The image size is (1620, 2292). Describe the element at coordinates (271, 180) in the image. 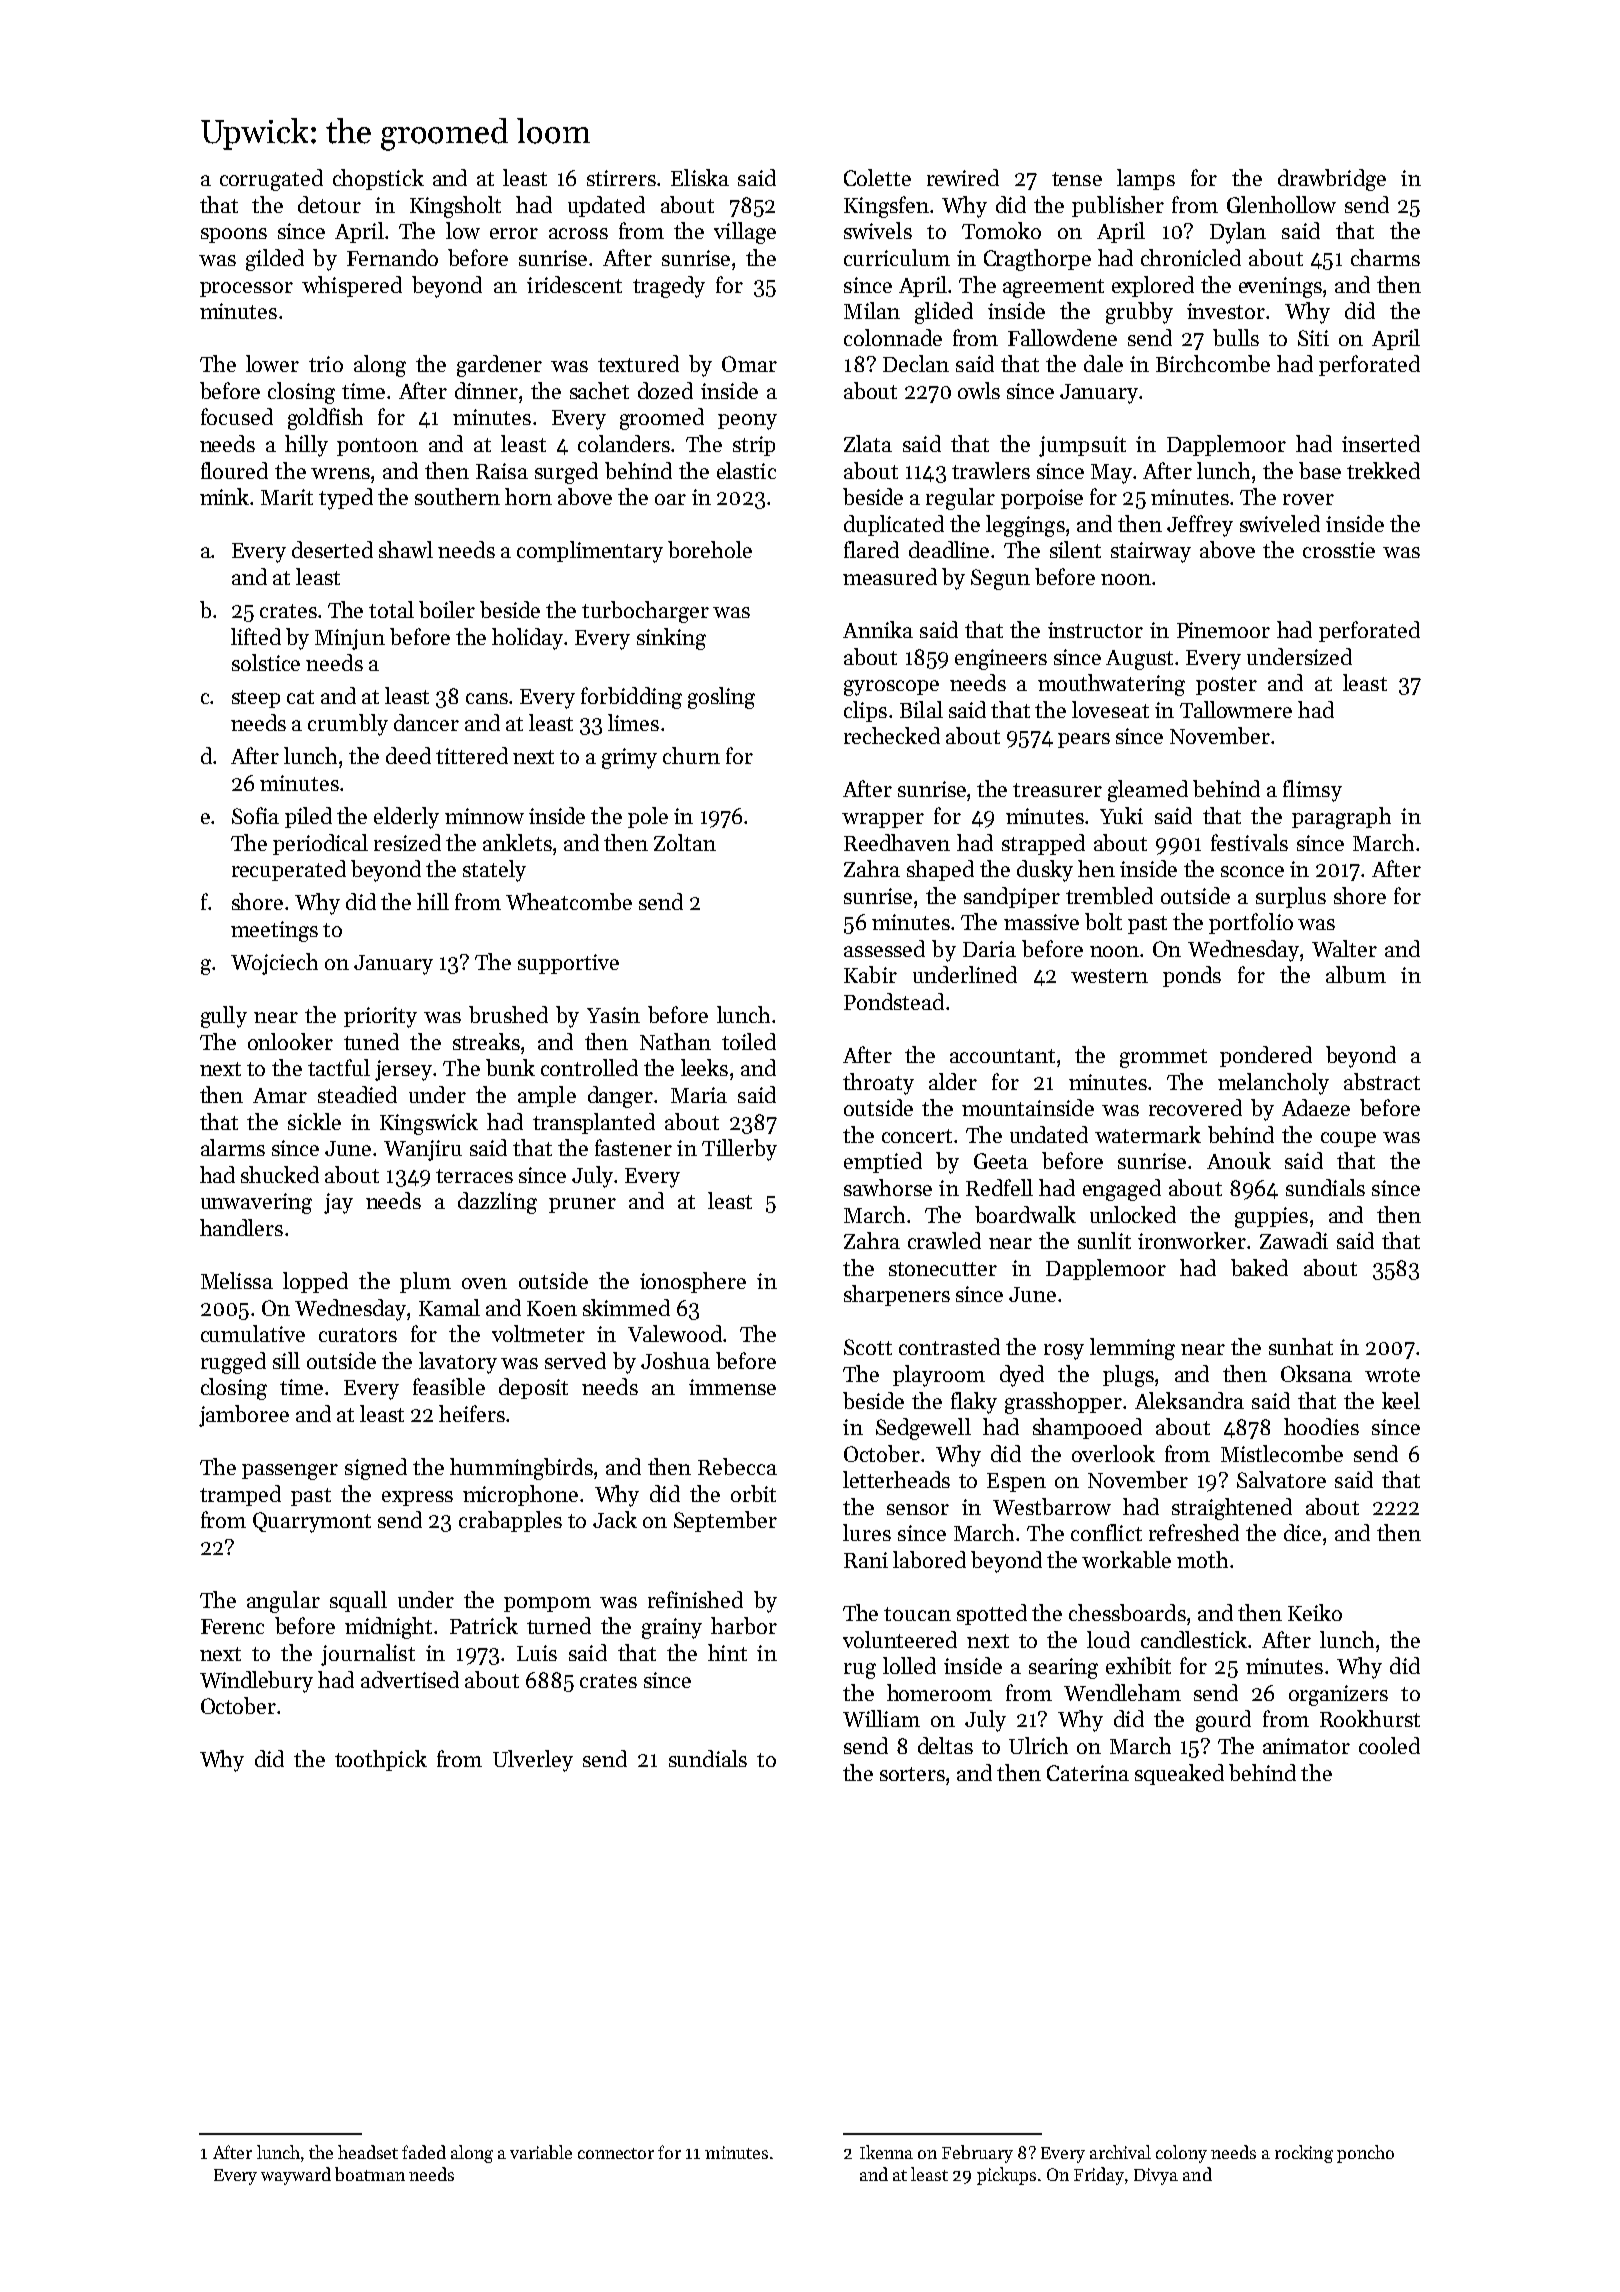

I see `corrugated` at that location.
